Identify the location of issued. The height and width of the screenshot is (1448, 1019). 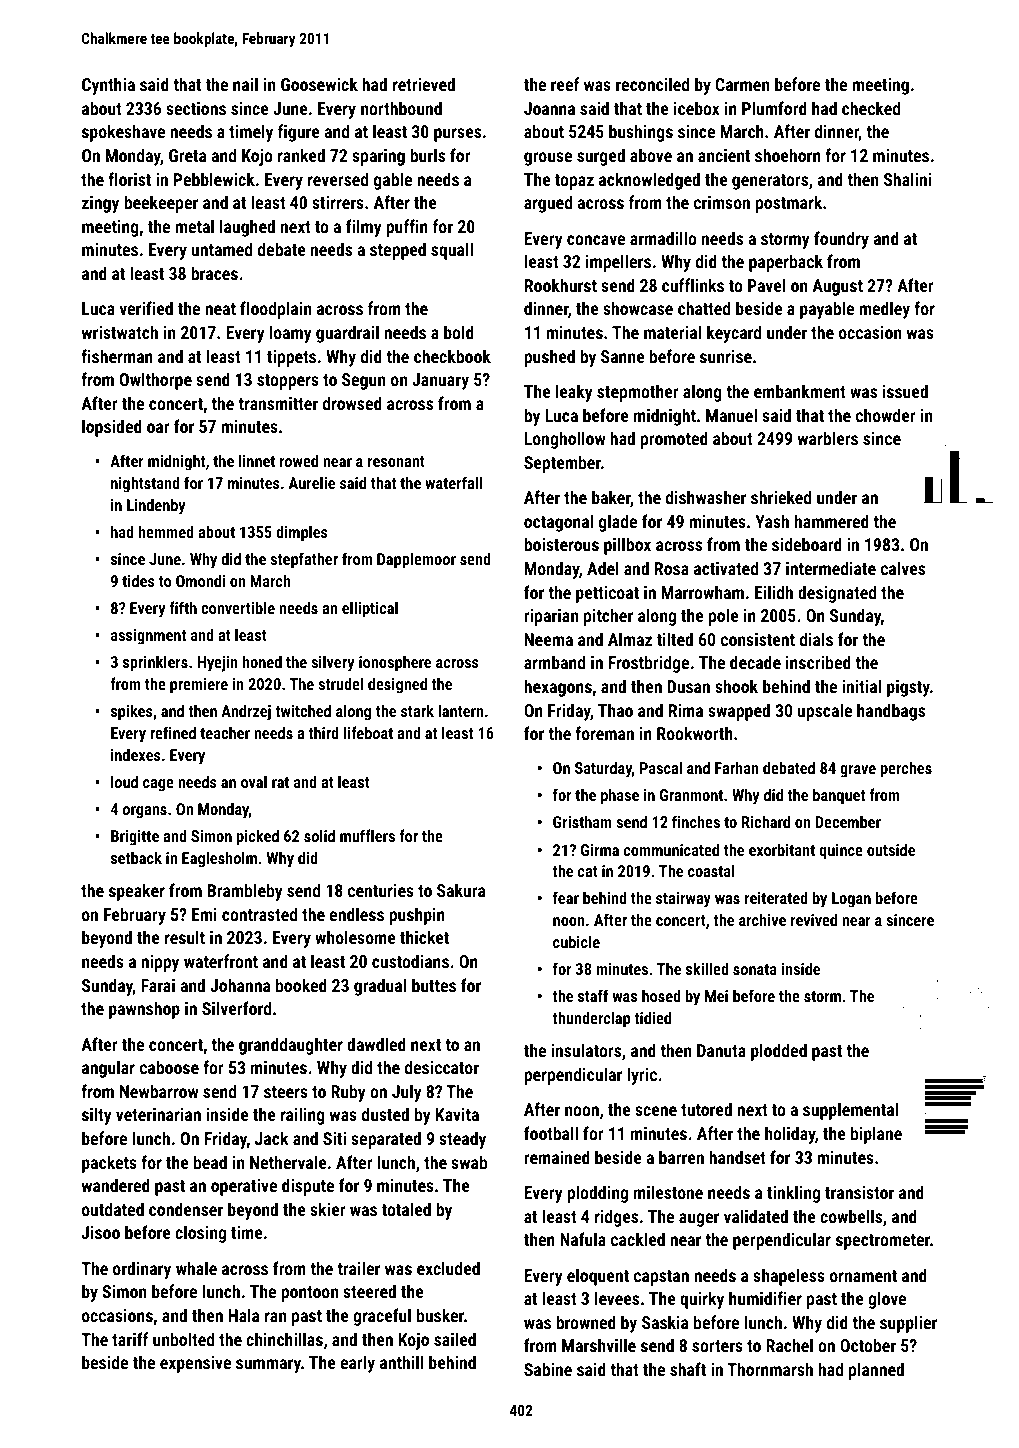
(905, 391).
